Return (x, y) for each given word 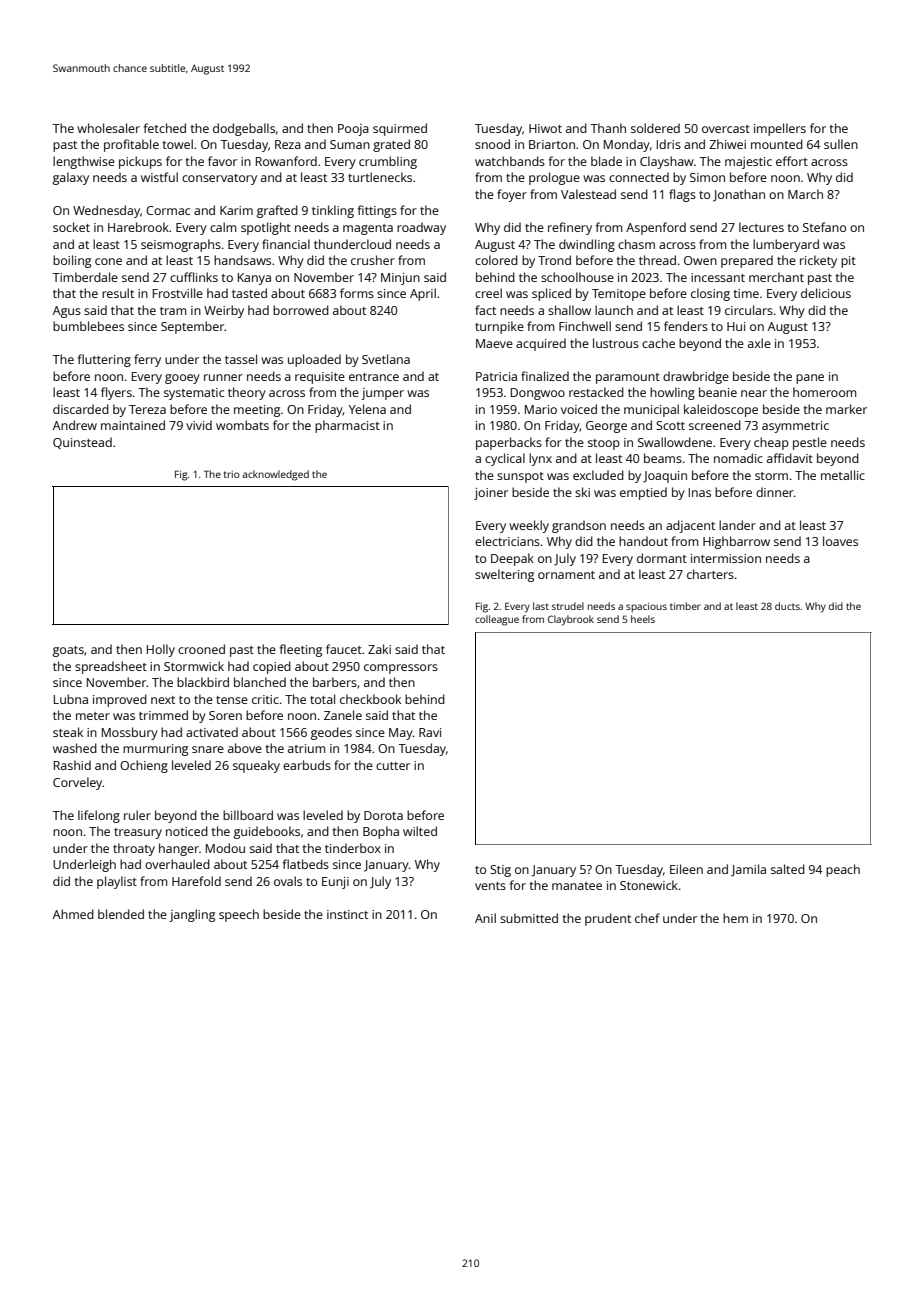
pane (810, 379)
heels (643, 619)
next (163, 700)
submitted (529, 918)
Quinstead (82, 443)
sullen (841, 144)
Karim (236, 210)
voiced (579, 409)
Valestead (588, 194)
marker (846, 409)
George (606, 427)
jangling (192, 915)
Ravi (430, 732)
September (193, 327)
